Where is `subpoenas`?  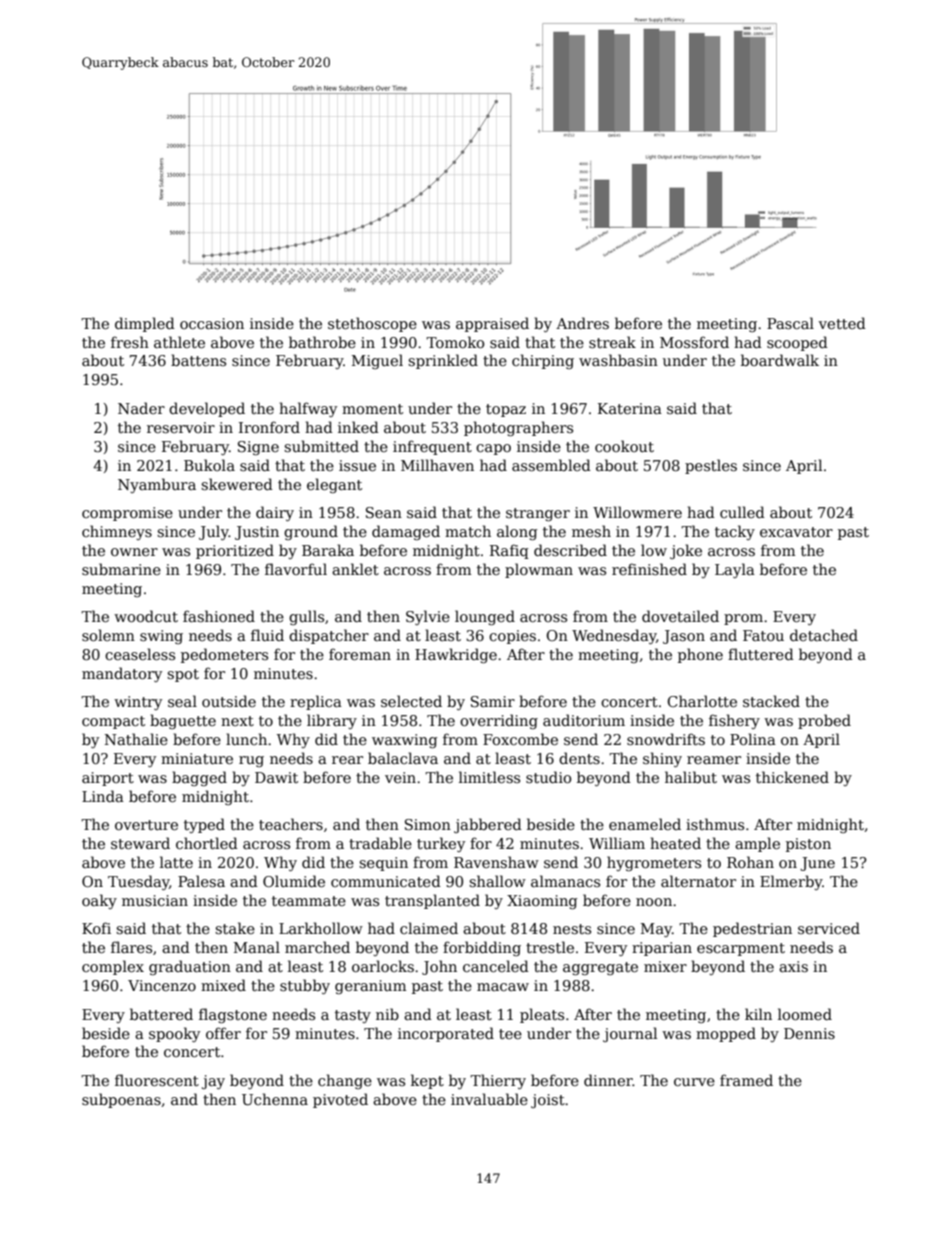
subpoenas is located at coordinates (121, 1100).
